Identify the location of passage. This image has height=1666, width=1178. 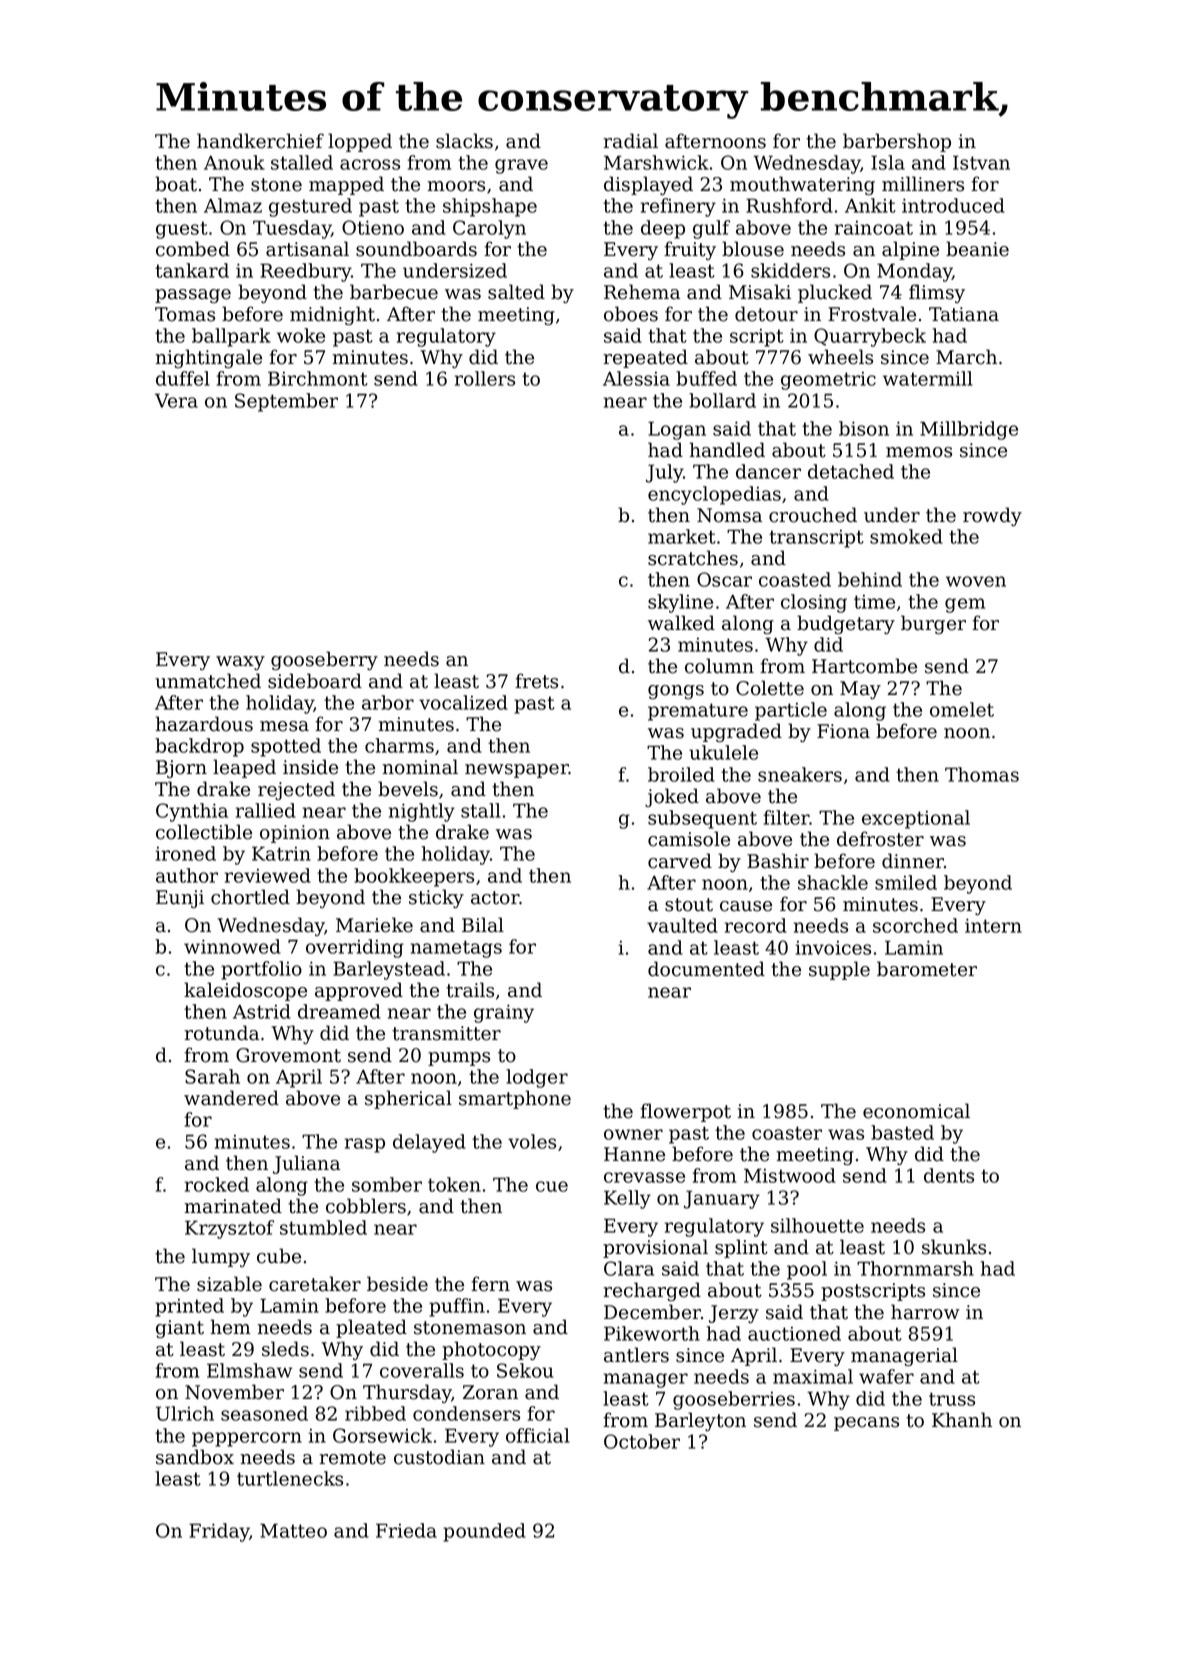
(193, 296).
